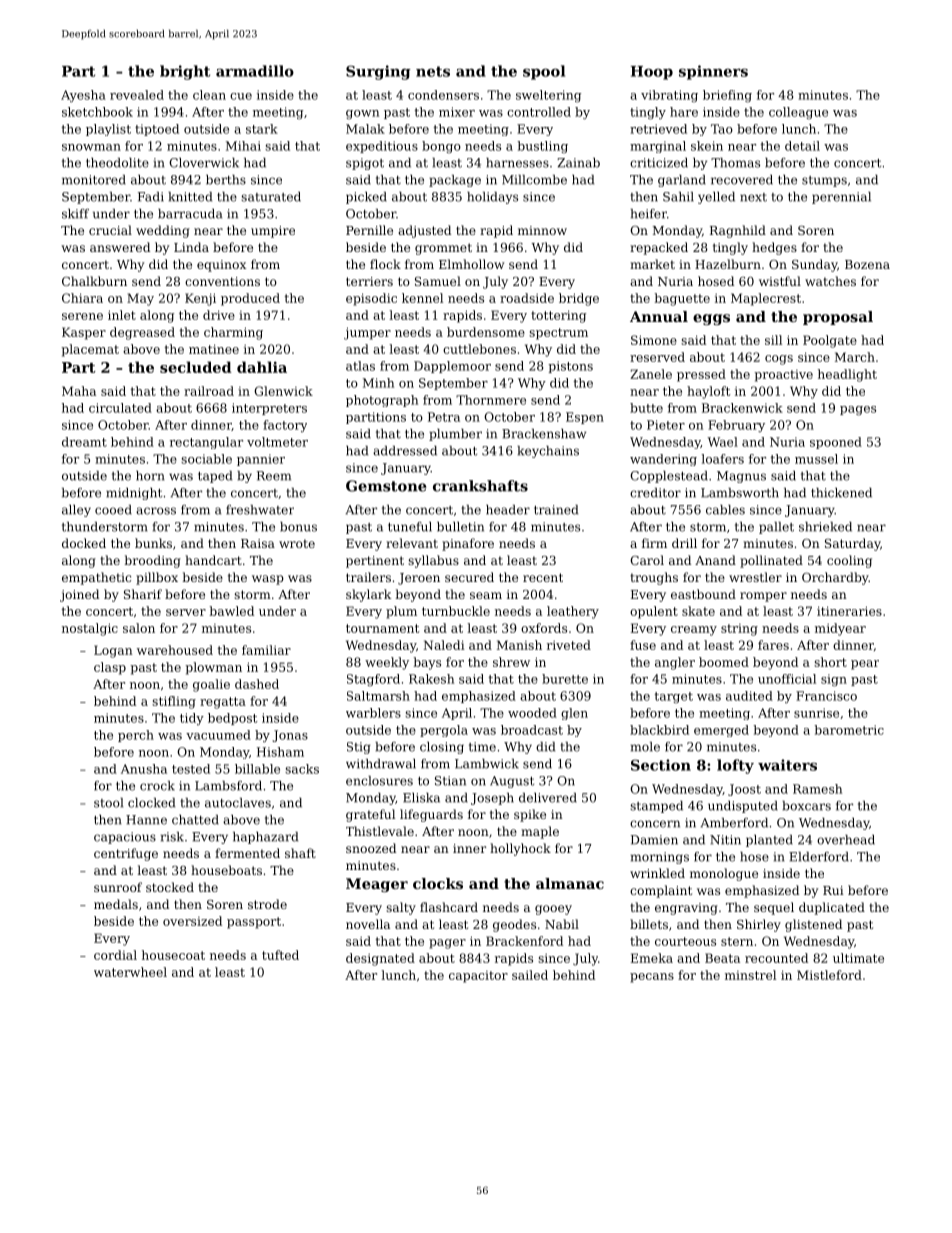 The height and width of the screenshot is (1233, 952). What do you see at coordinates (134, 494) in the screenshot?
I see `midnight` at bounding box center [134, 494].
